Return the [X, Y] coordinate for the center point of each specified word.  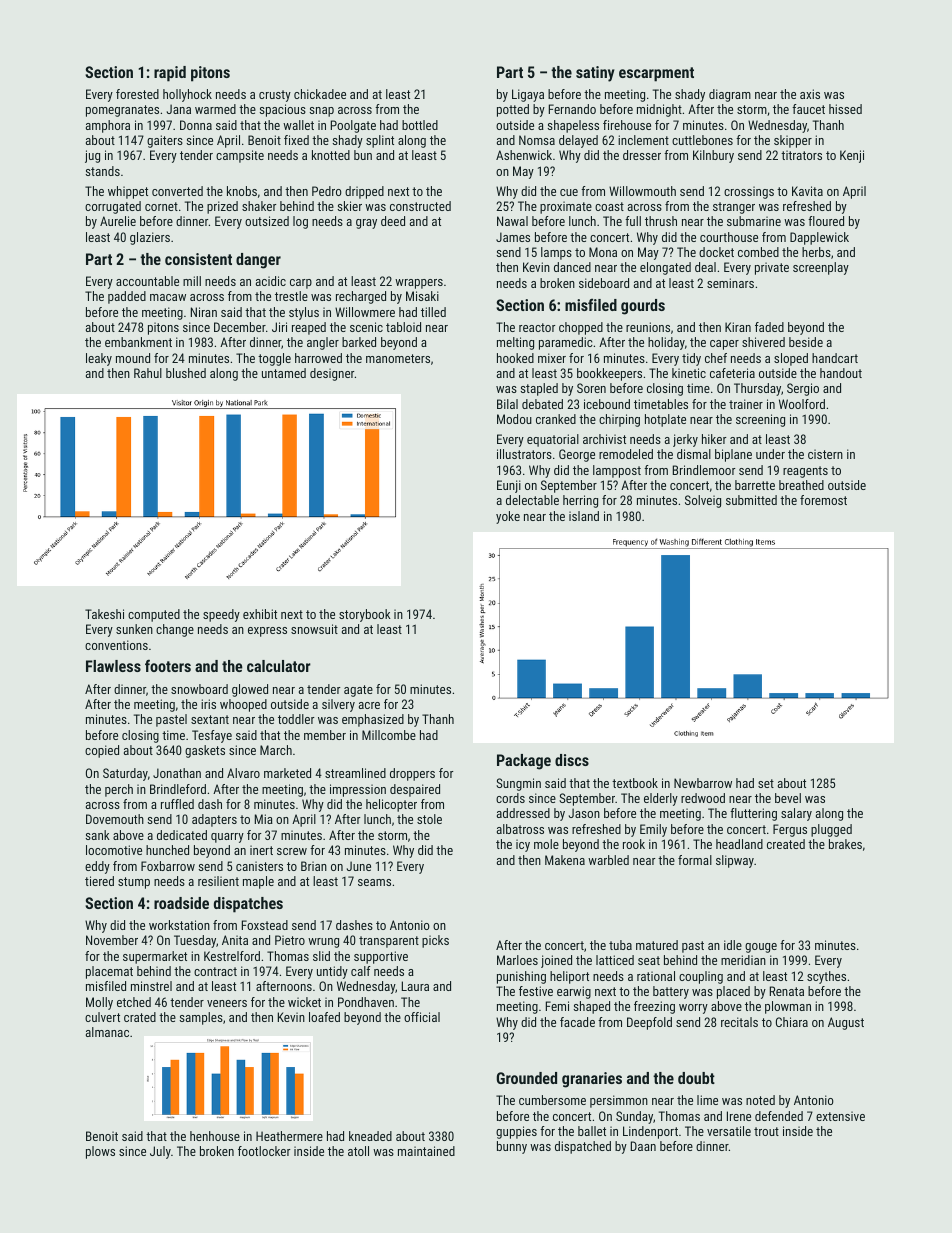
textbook [635, 783]
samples [201, 1018]
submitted [751, 500]
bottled [420, 125]
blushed [186, 373]
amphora [108, 126]
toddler [296, 719]
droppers [412, 774]
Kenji [852, 156]
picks [435, 941]
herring [580, 501]
